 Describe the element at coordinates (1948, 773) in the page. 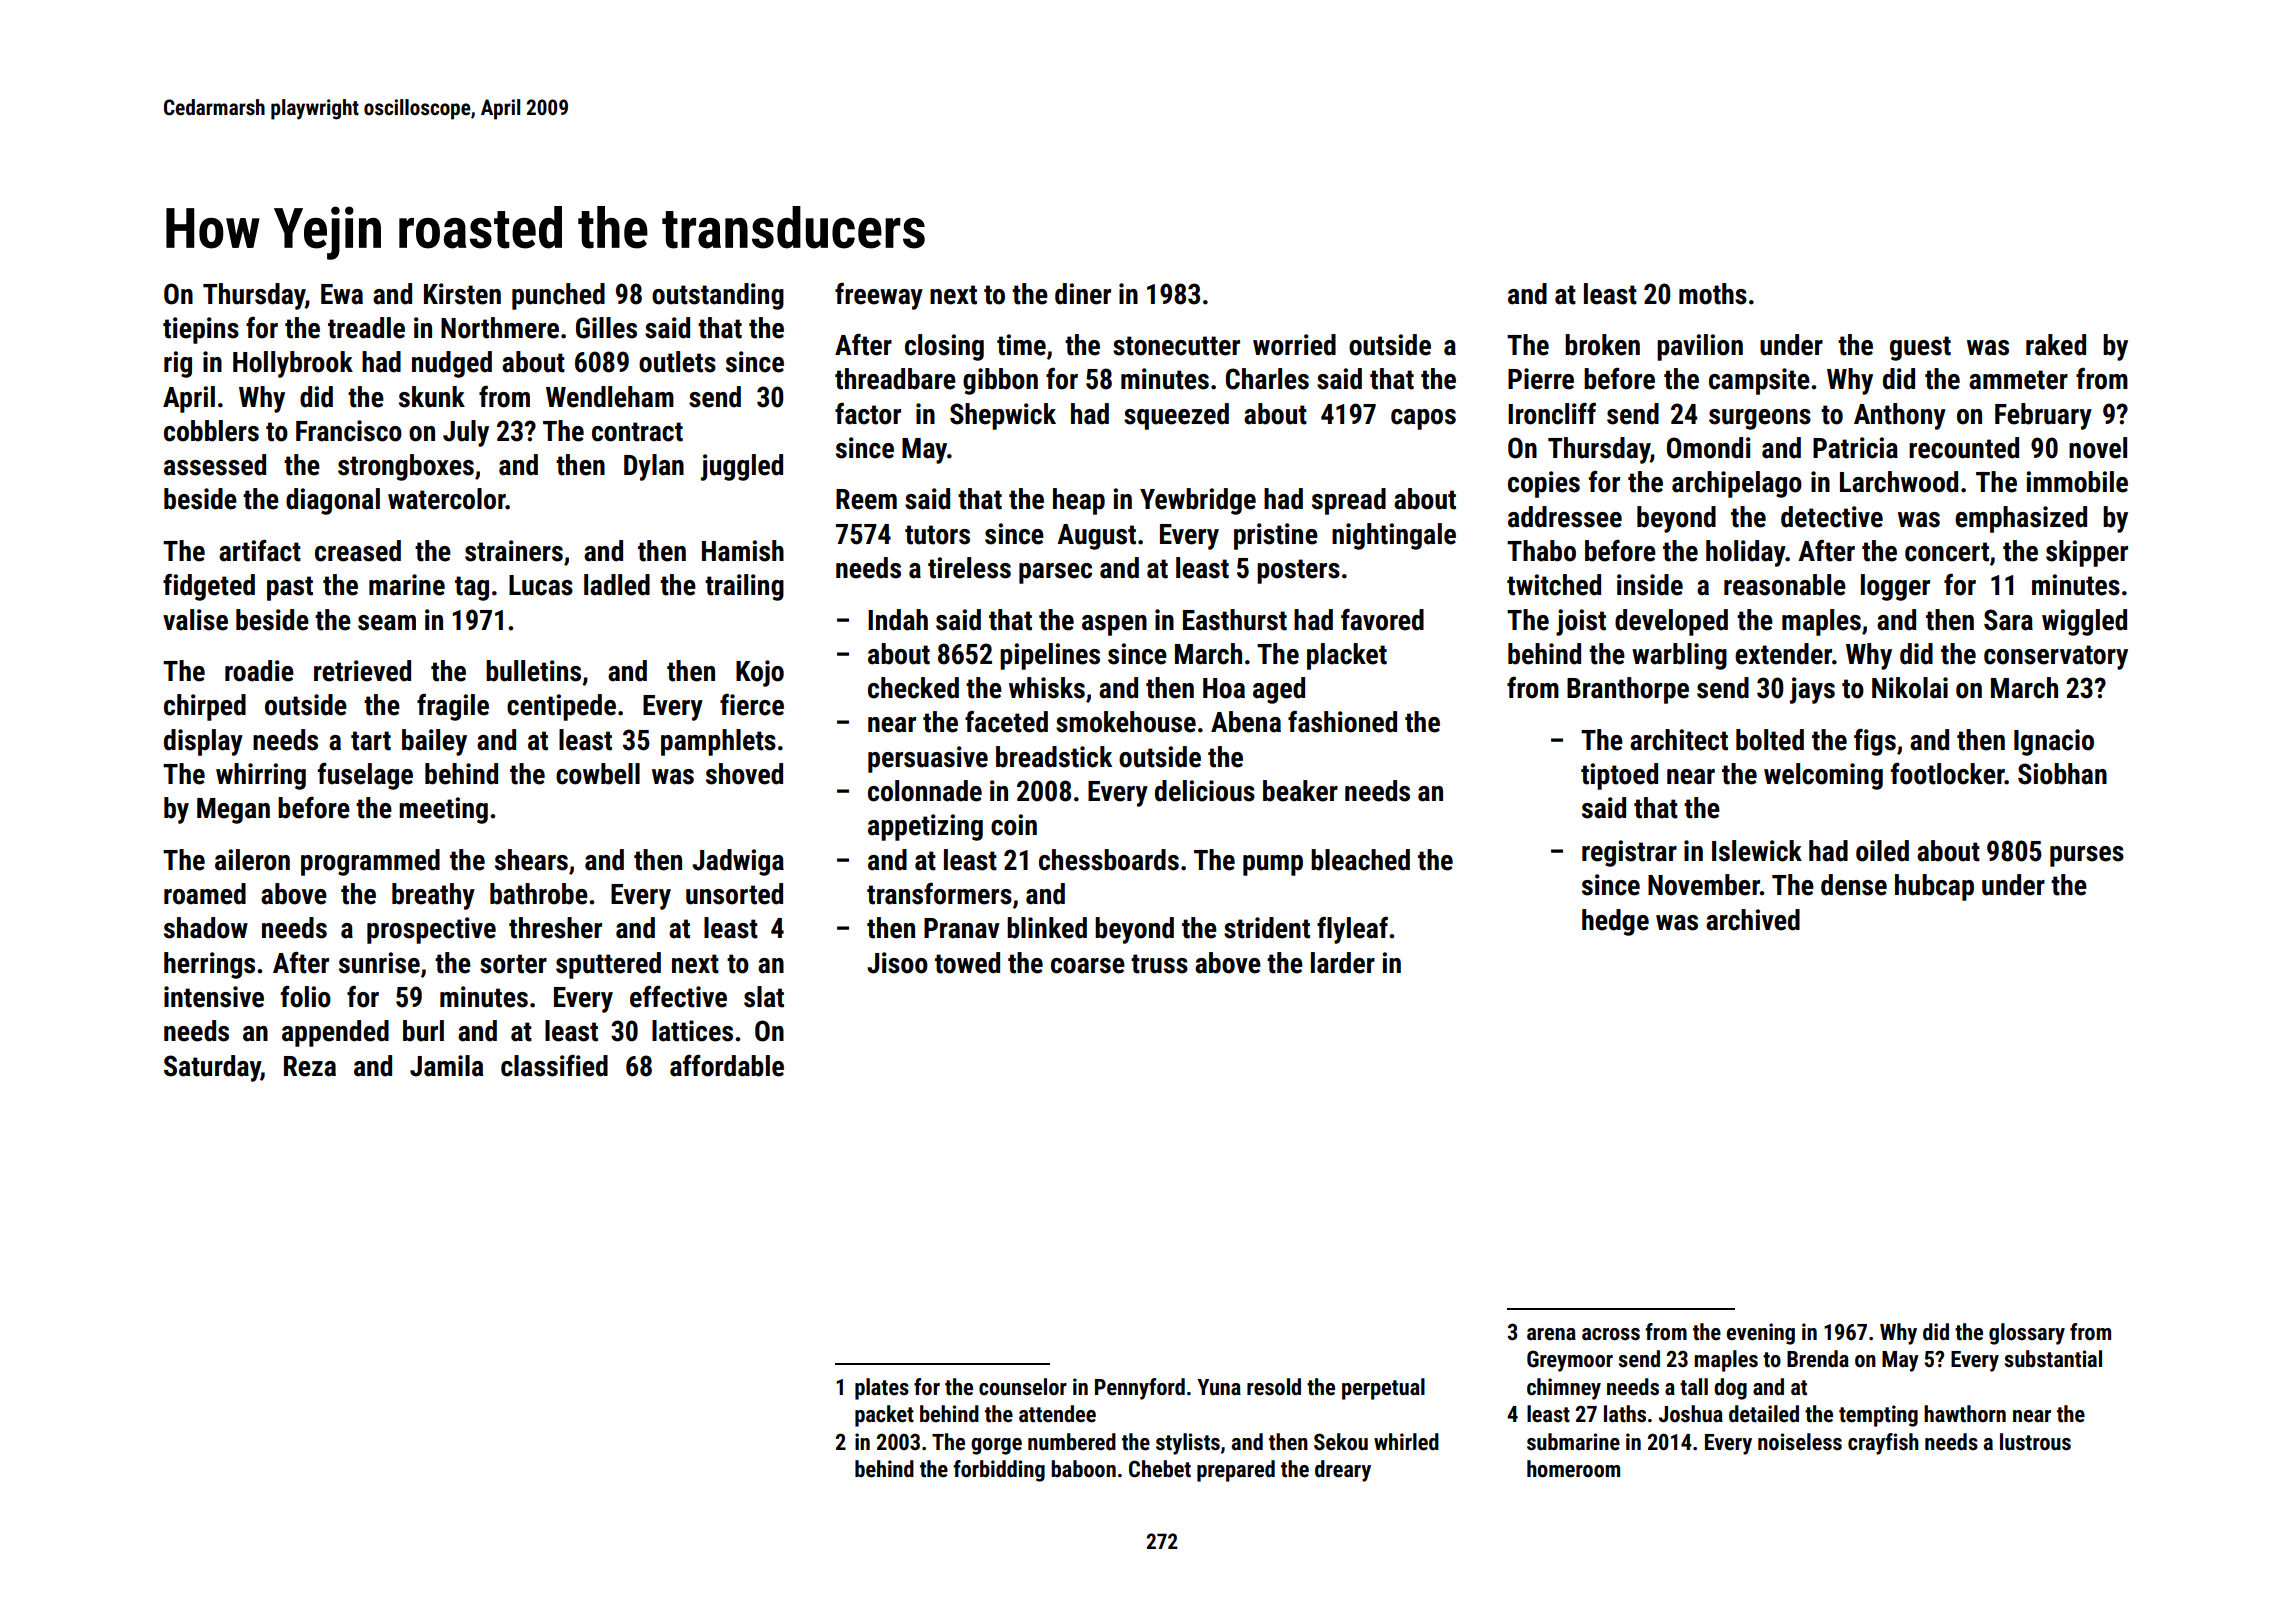

I see `footlocker` at that location.
